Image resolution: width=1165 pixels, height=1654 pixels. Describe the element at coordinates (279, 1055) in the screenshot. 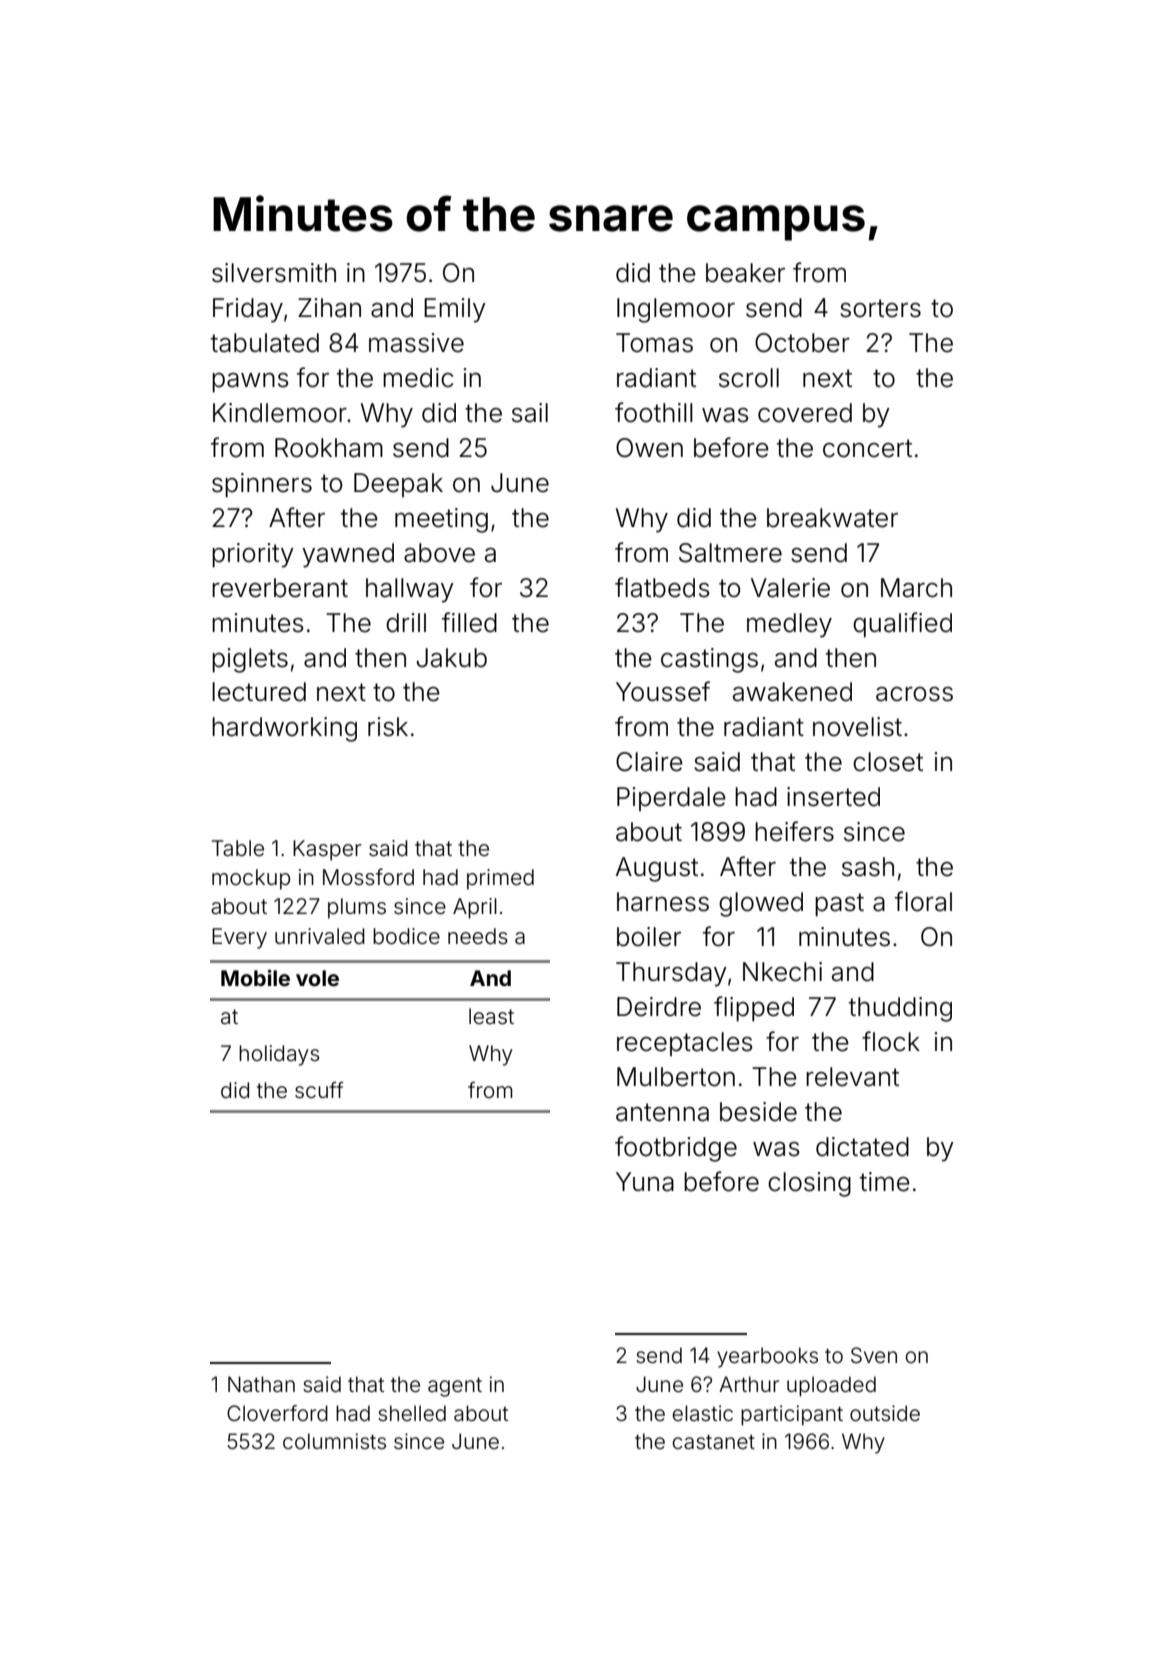

I see `holidays` at that location.
